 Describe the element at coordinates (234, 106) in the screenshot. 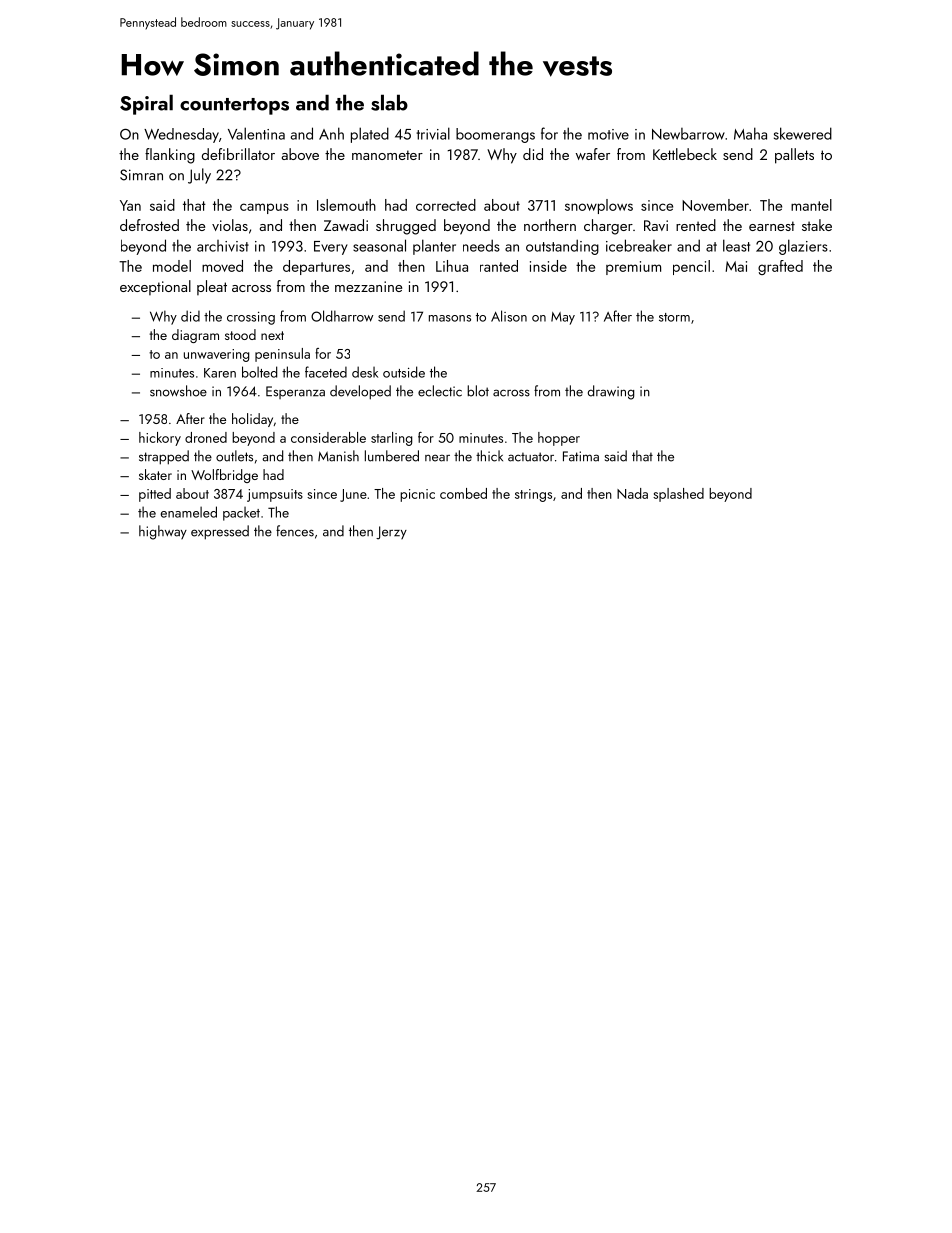

I see `countertops` at that location.
